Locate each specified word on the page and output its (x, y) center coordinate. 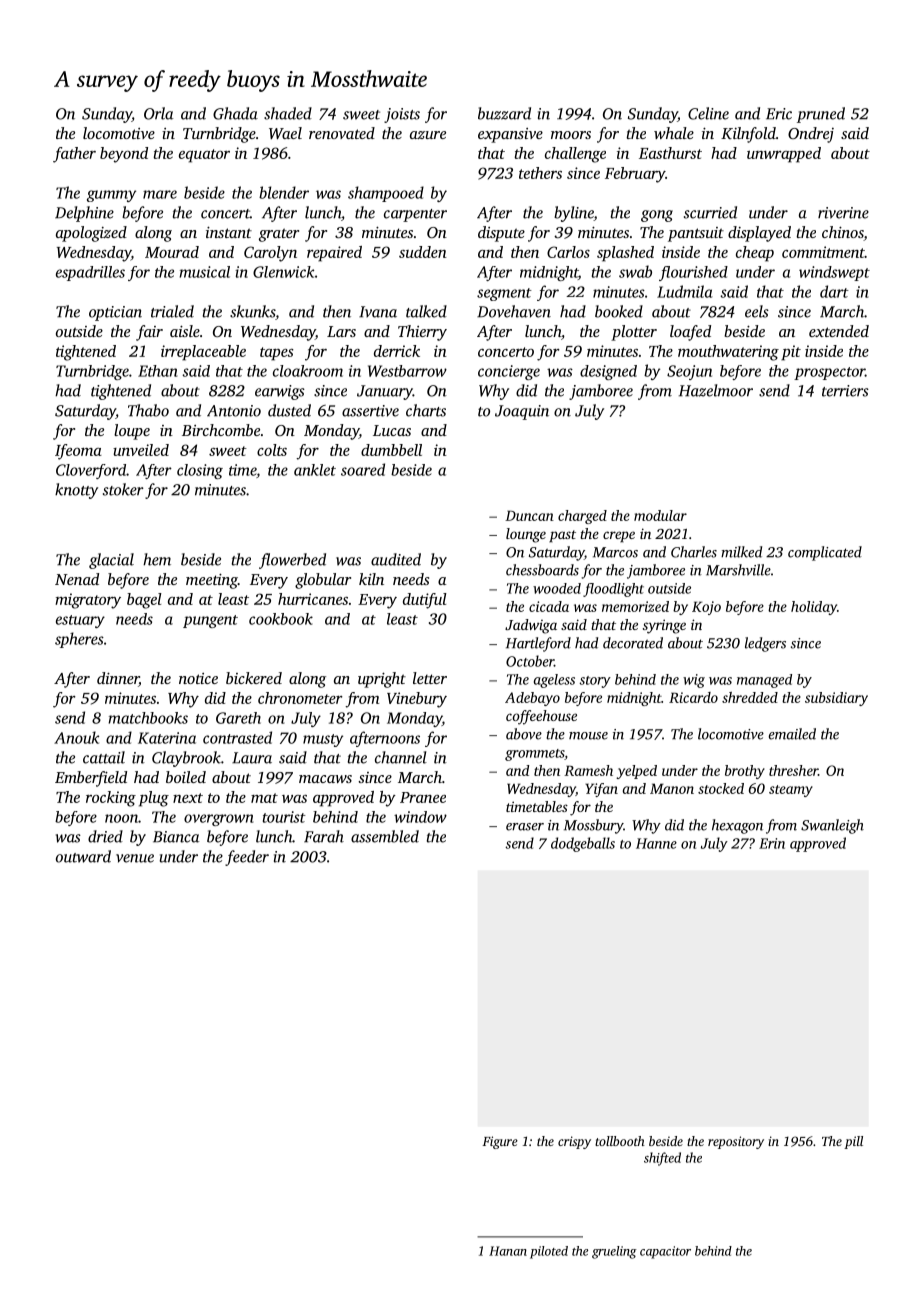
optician (115, 313)
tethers (540, 173)
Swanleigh (832, 826)
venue (135, 858)
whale (674, 133)
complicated (825, 553)
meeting (212, 581)
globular (323, 581)
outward (83, 856)
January (385, 392)
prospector (829, 373)
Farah (324, 836)
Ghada (235, 113)
